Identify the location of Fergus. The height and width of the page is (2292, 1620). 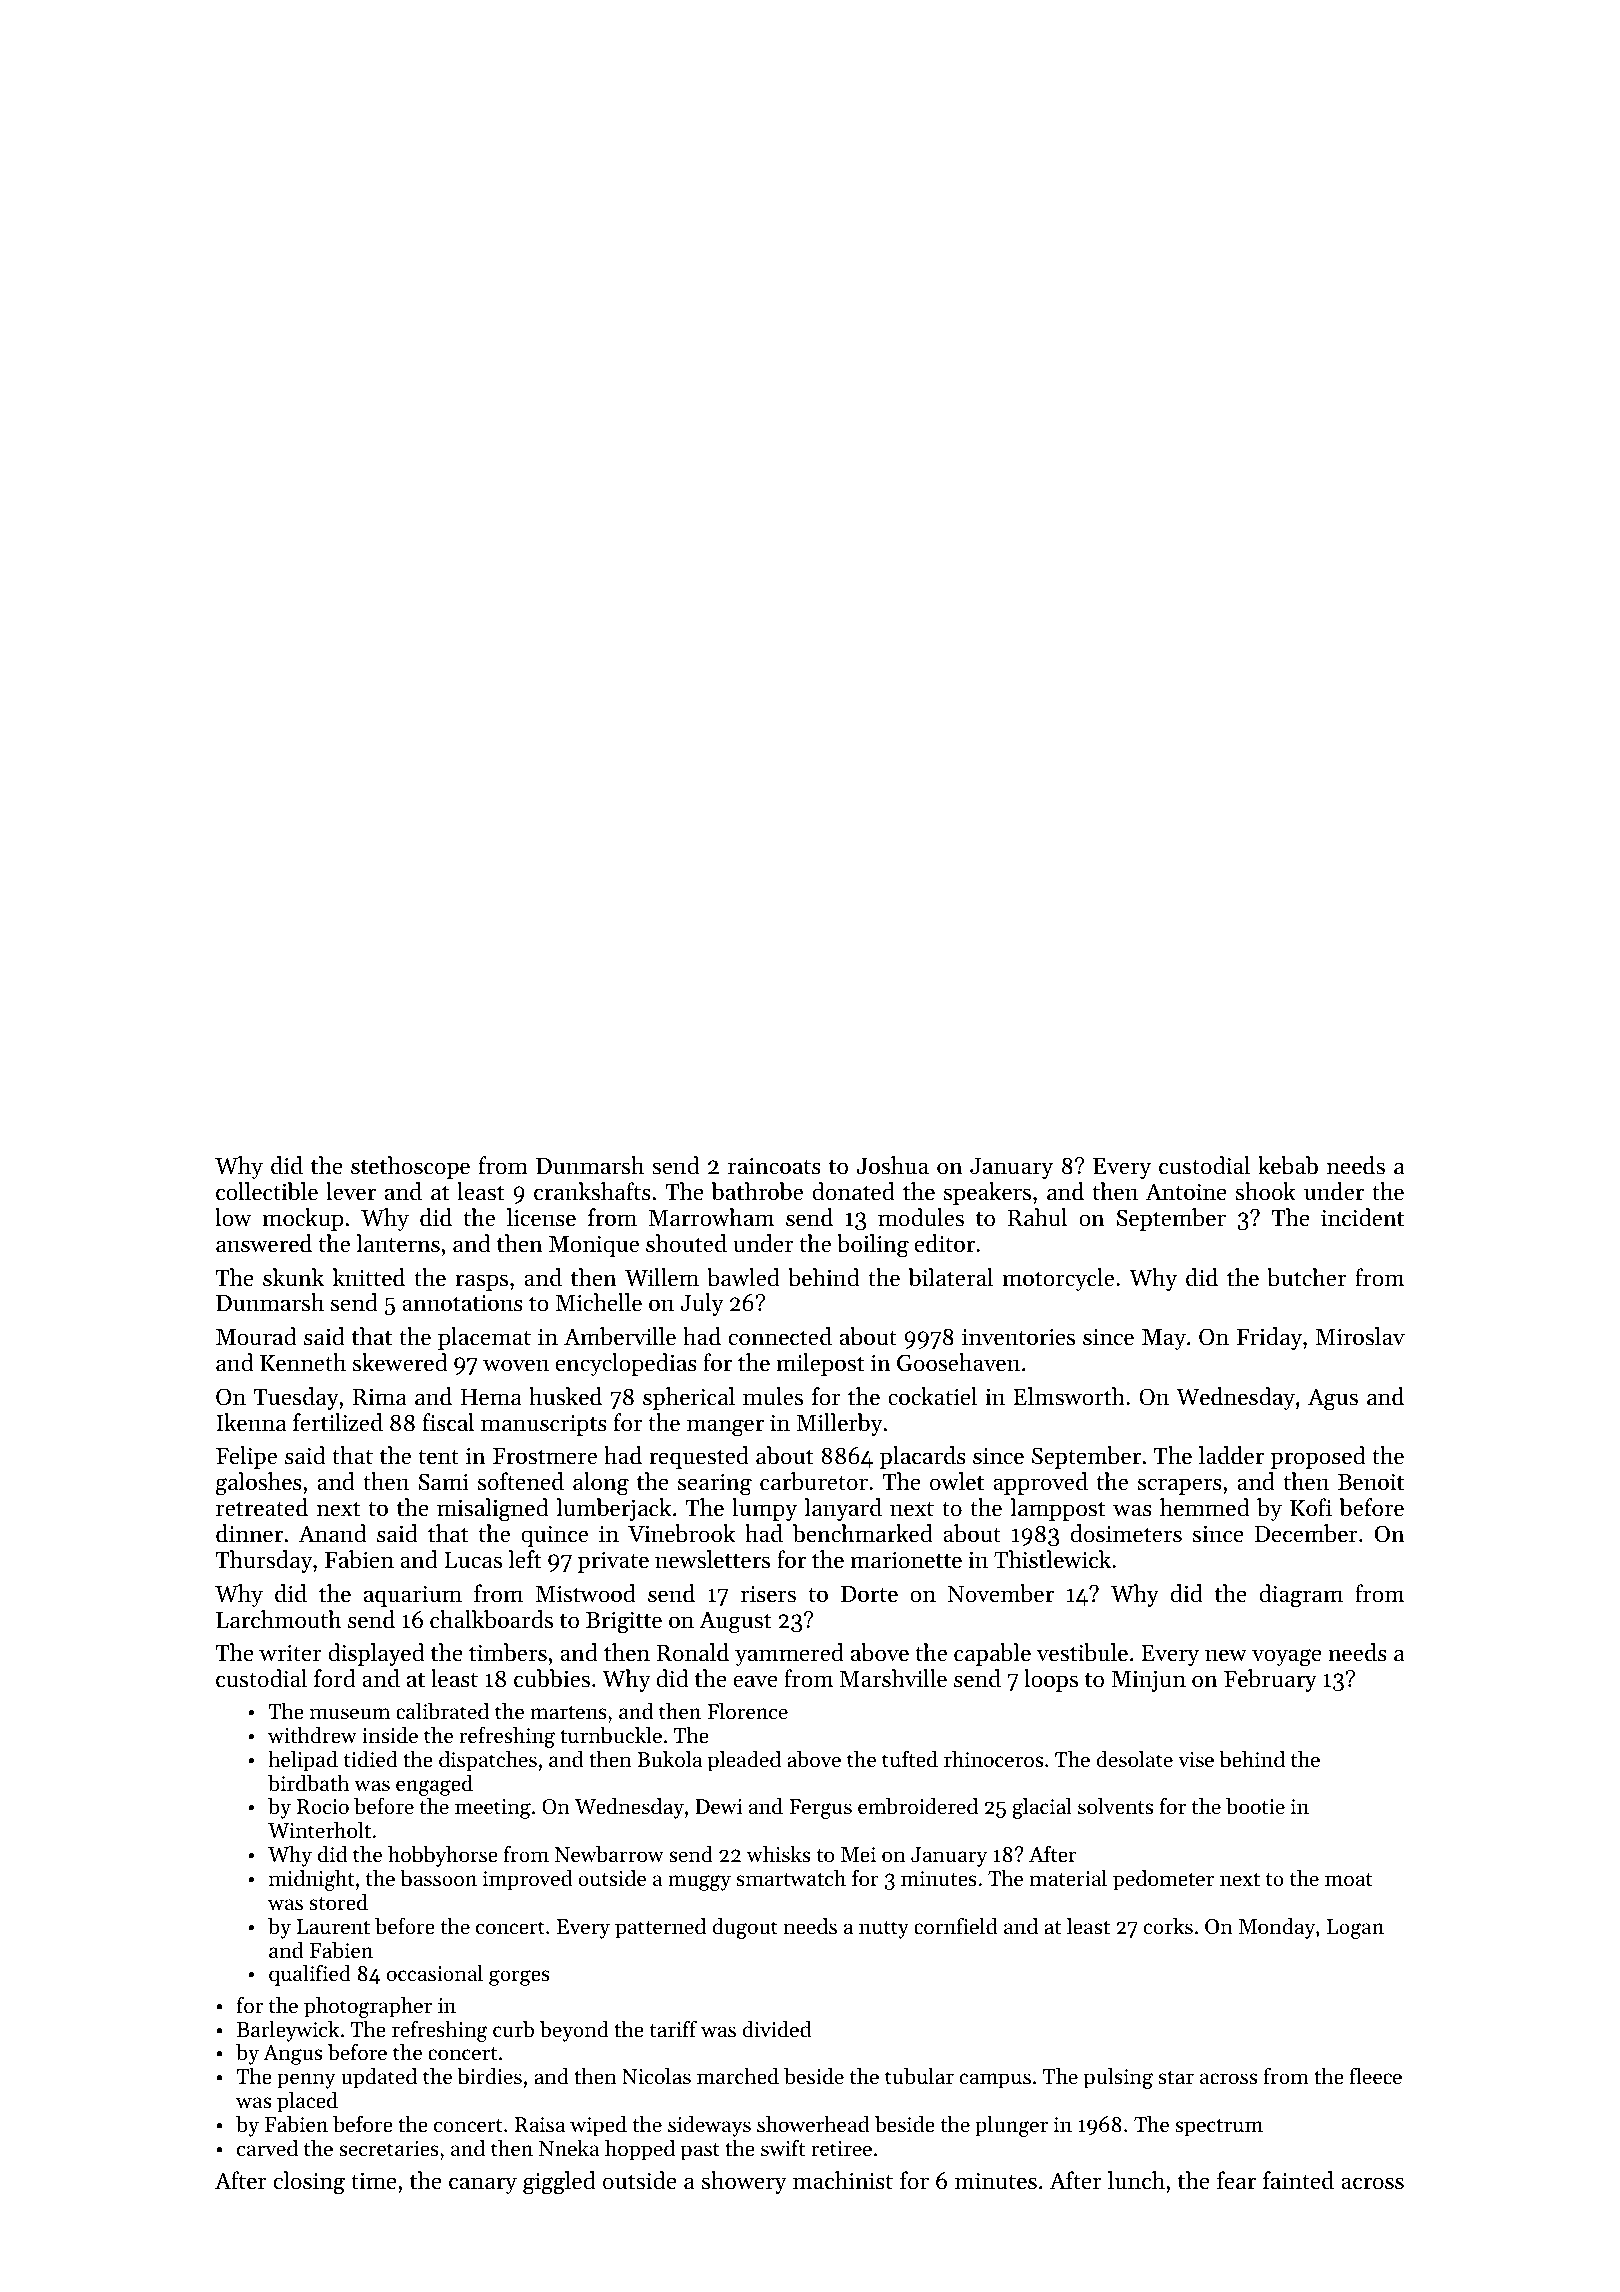
(820, 1809).
